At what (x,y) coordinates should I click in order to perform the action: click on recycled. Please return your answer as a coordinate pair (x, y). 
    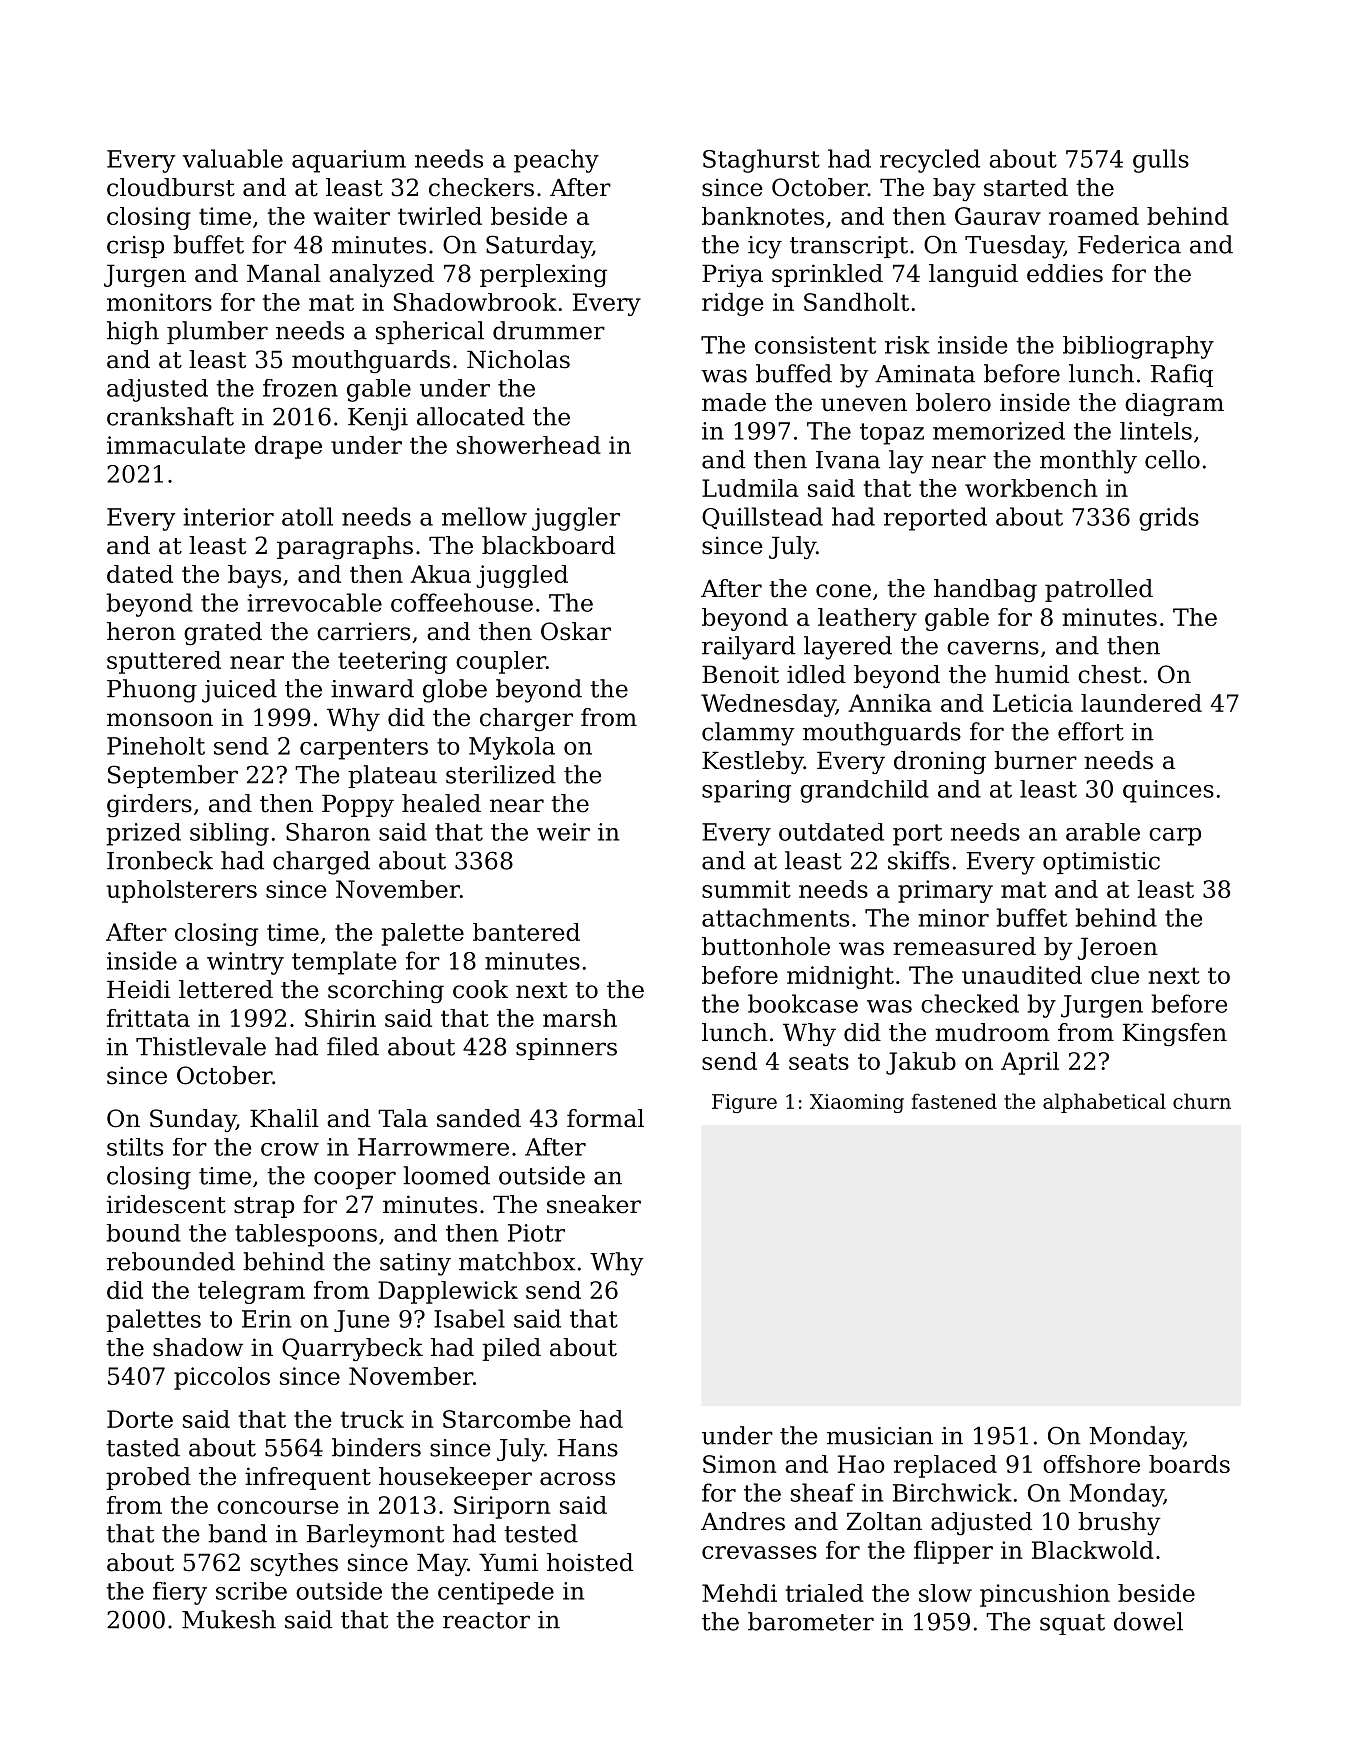
    Looking at the image, I should click on (930, 161).
